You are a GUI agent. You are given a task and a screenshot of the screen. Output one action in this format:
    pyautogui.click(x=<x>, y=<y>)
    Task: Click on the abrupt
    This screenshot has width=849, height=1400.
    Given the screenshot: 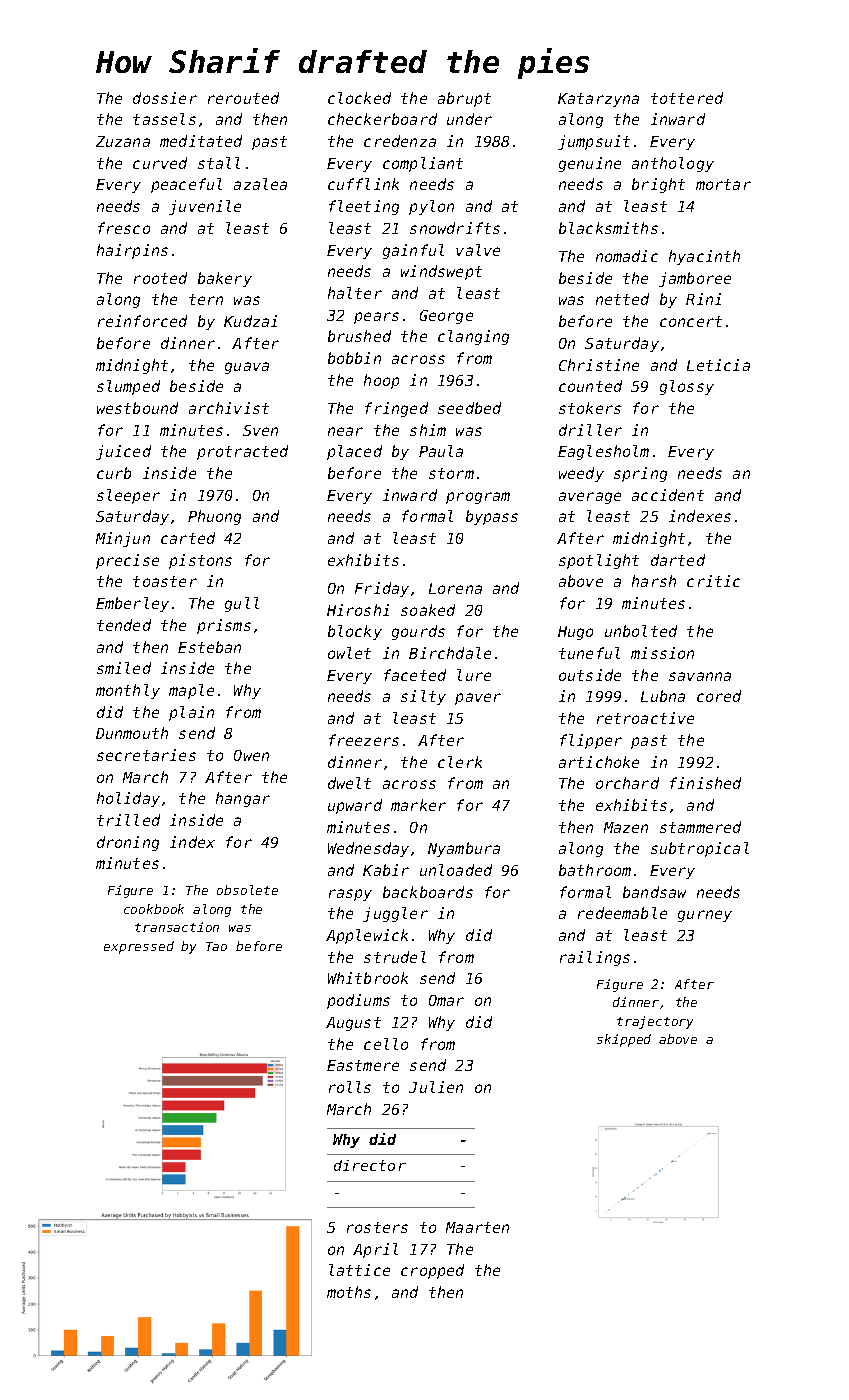 What is the action you would take?
    pyautogui.click(x=464, y=99)
